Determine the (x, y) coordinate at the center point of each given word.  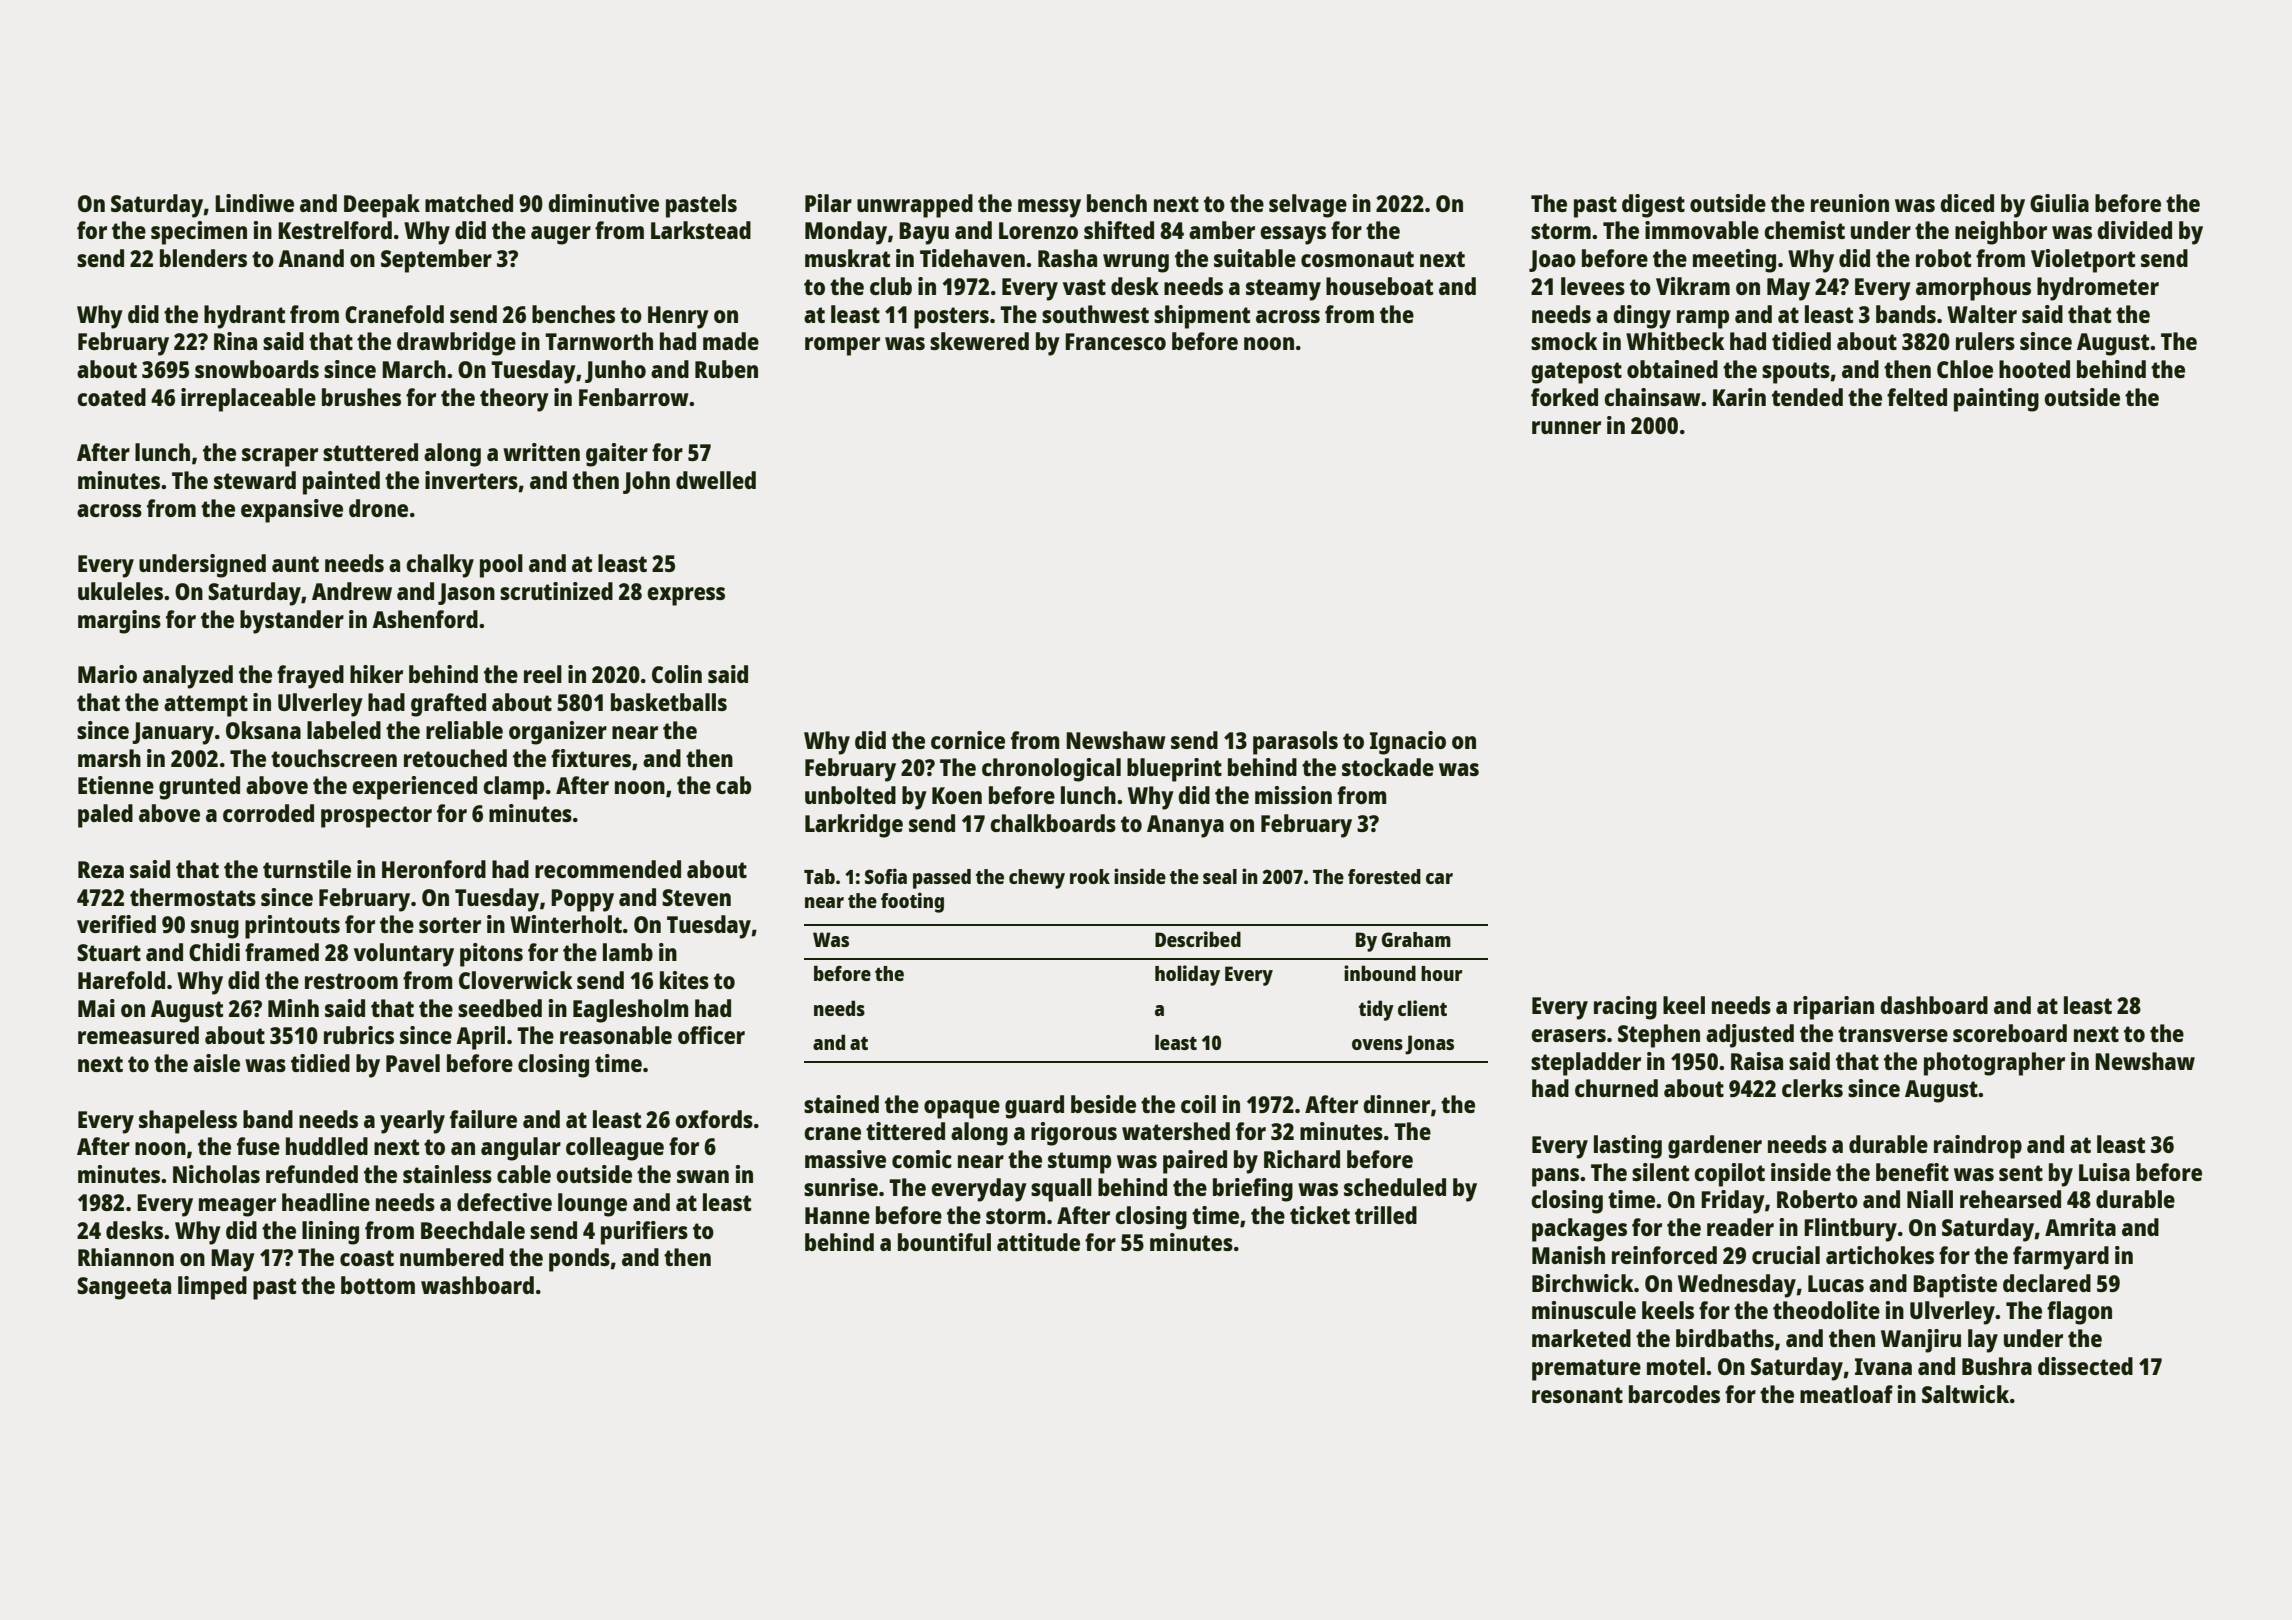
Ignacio (1408, 743)
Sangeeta (124, 1288)
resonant (1577, 1395)
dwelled (716, 480)
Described (1198, 939)
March (414, 369)
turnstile (307, 869)
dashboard (1934, 1005)
